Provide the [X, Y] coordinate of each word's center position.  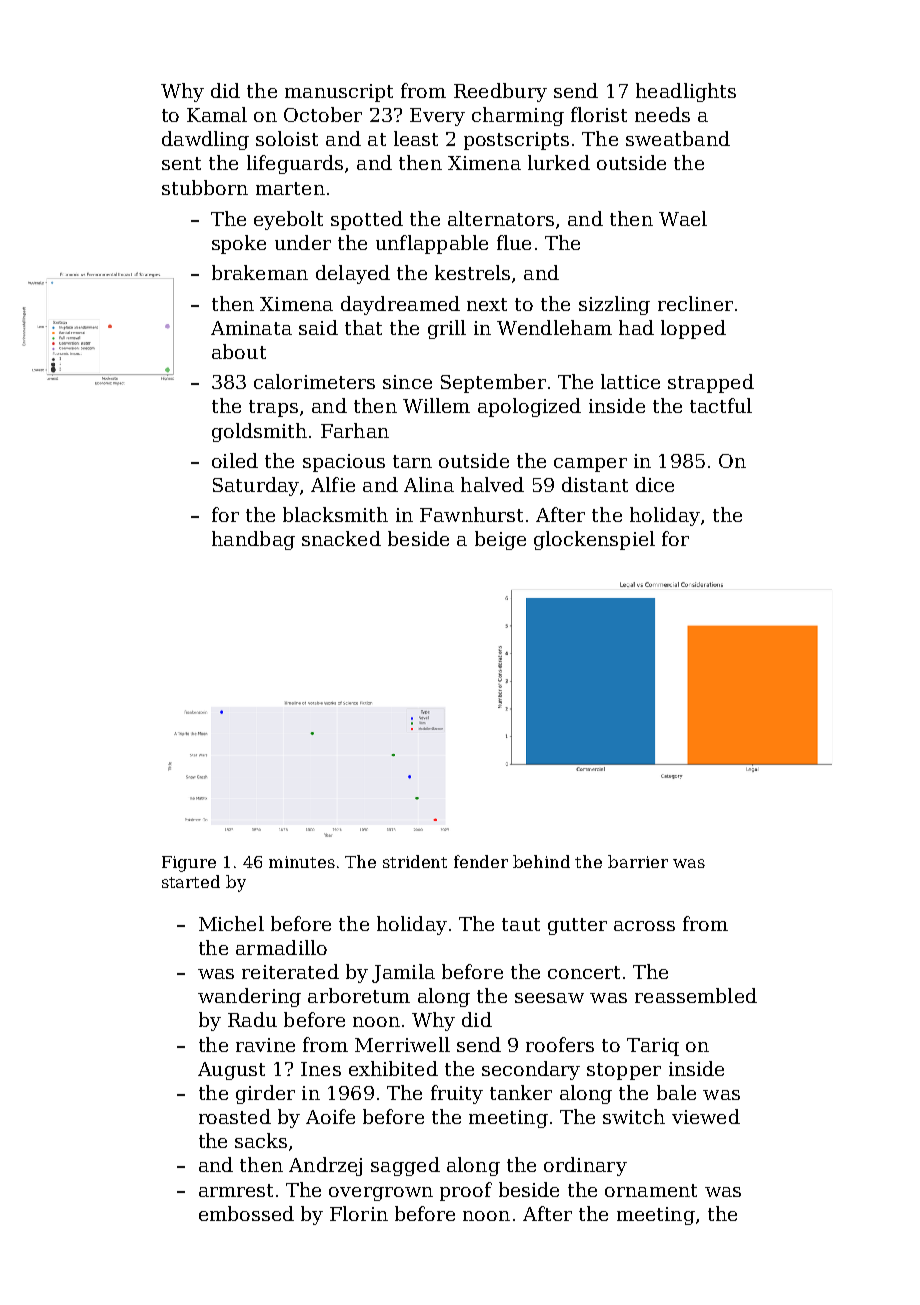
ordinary [585, 1166]
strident [415, 861]
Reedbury [500, 92]
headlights [686, 92]
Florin [359, 1213]
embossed [246, 1213]
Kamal [217, 114]
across [644, 926]
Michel [231, 923]
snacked [341, 538]
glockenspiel [594, 540]
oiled [235, 460]
